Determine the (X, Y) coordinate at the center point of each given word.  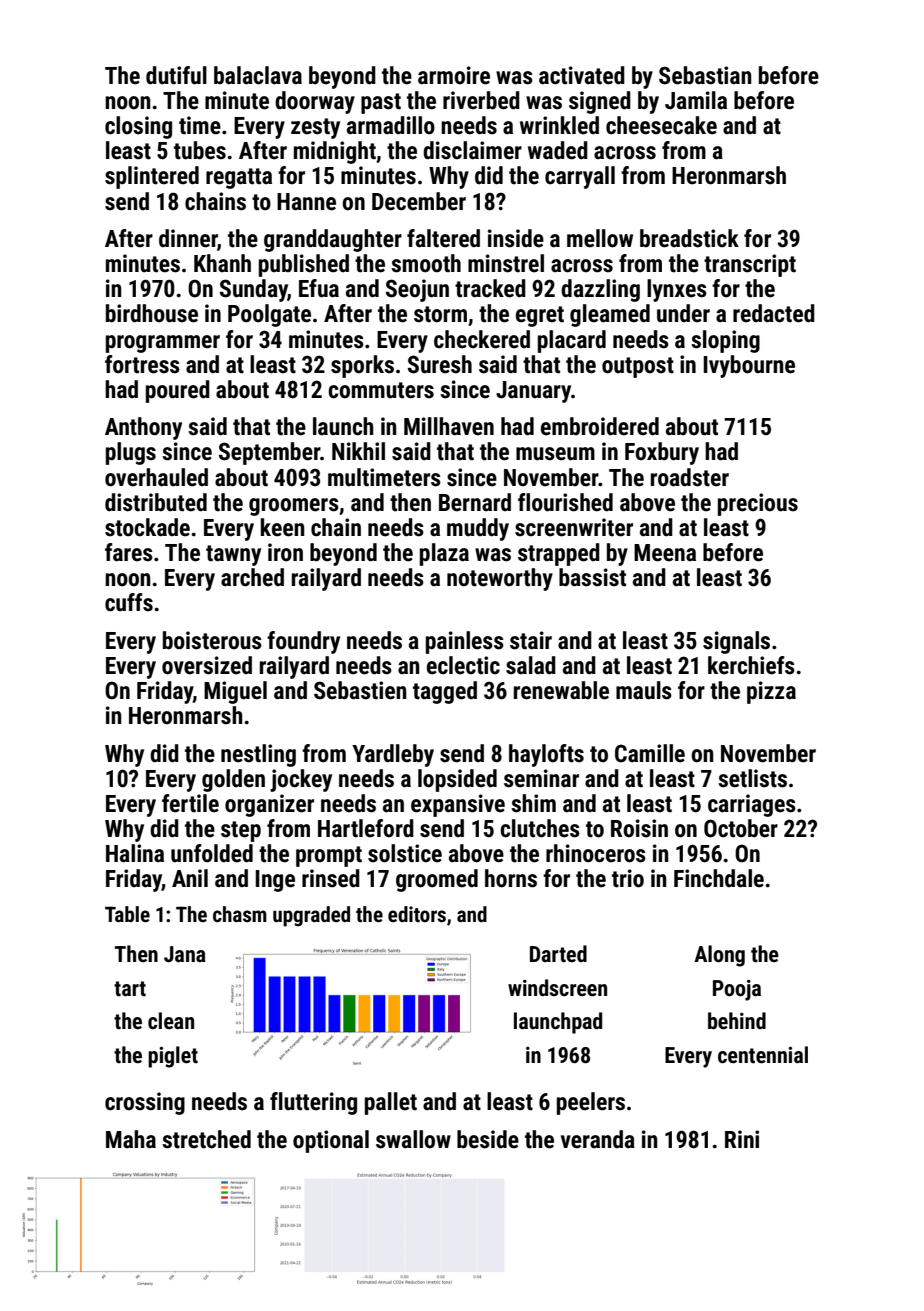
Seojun (417, 290)
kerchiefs (751, 665)
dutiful (176, 75)
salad (531, 665)
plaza (444, 554)
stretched (206, 1139)
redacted (774, 313)
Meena (665, 553)
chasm (240, 914)
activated (582, 75)
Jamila (696, 100)
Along (719, 956)
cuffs (129, 602)
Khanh (222, 263)
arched (252, 577)
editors (417, 914)
